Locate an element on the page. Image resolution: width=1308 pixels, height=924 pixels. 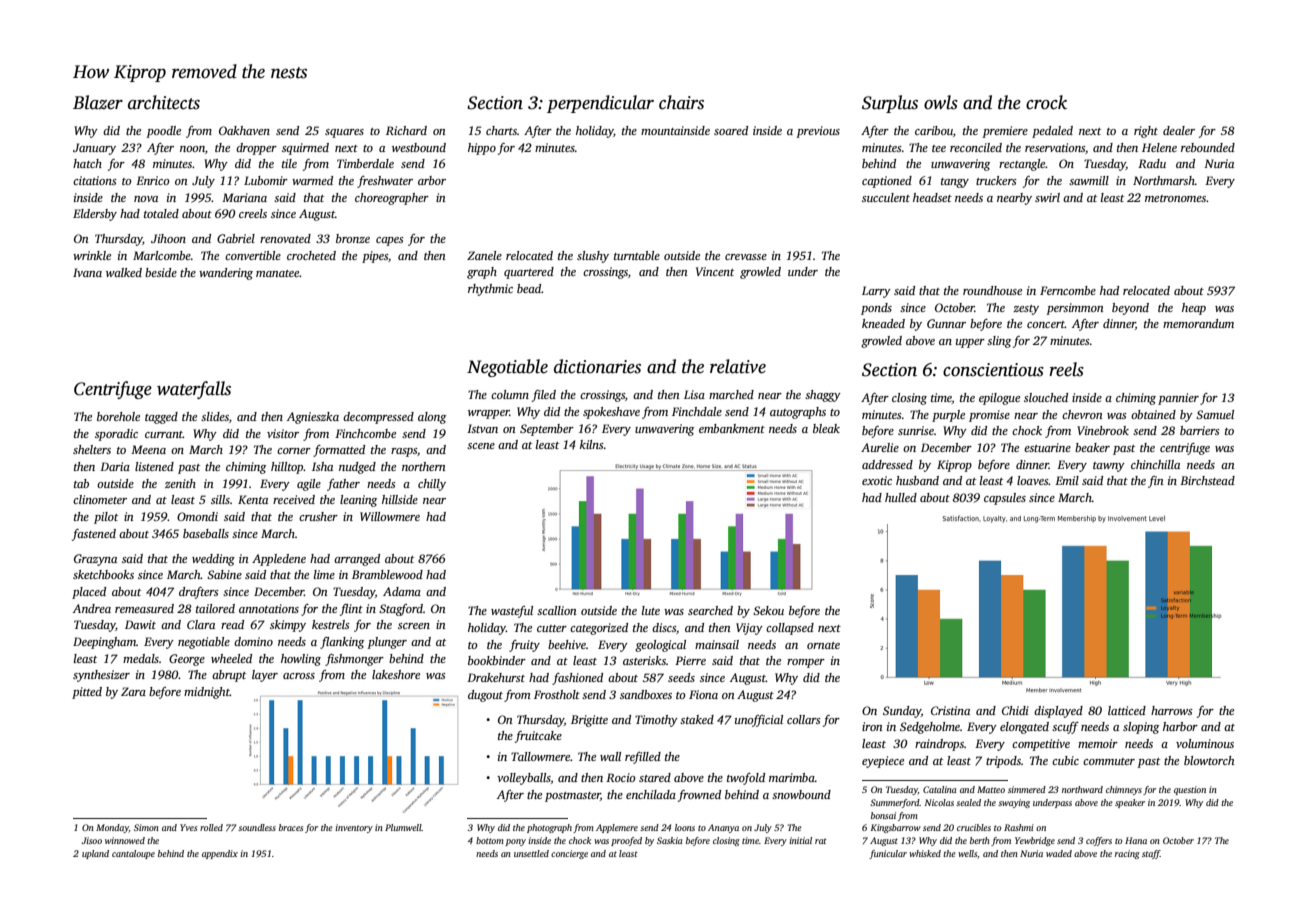
waterfalls is located at coordinates (194, 390).
